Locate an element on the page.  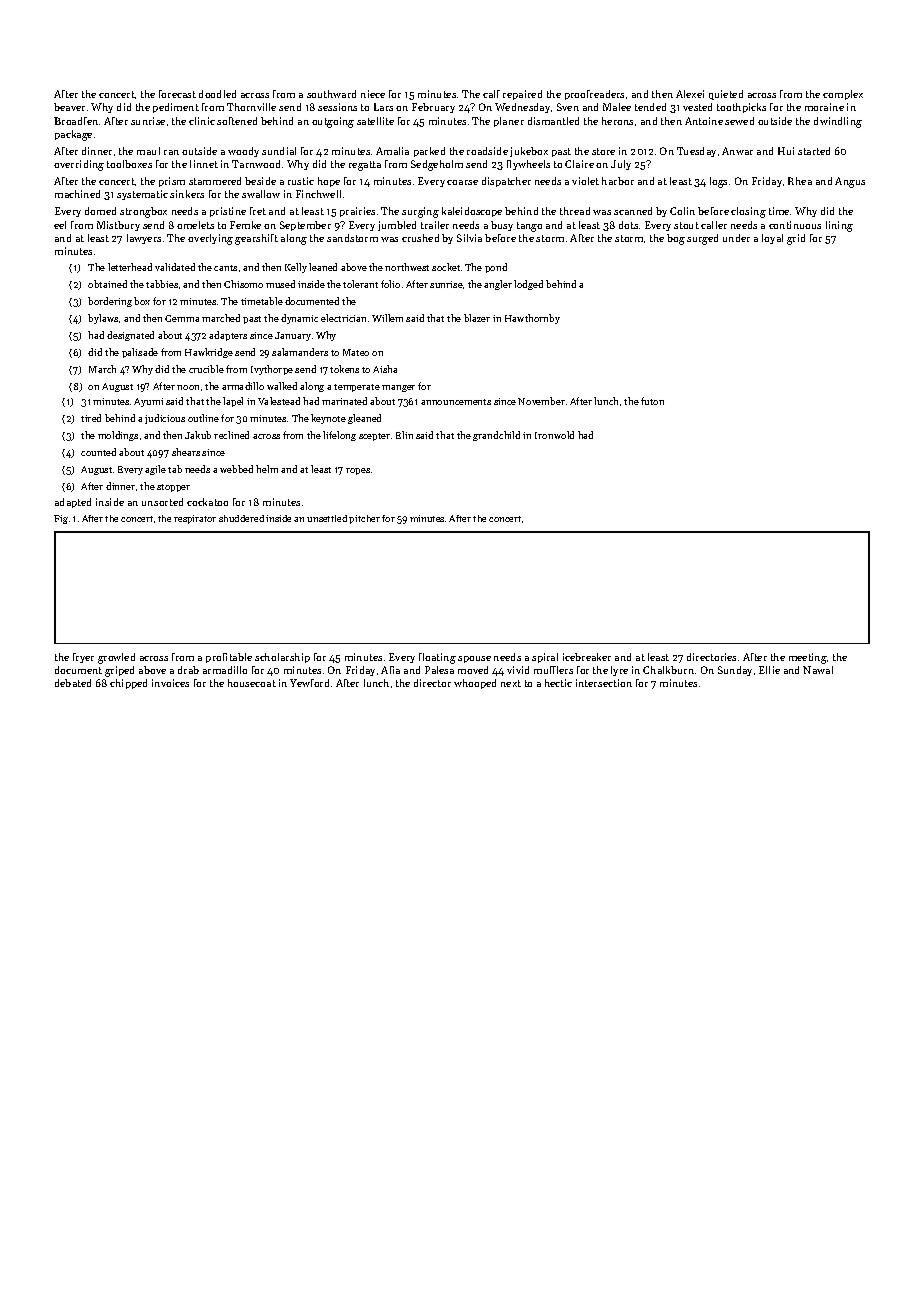
socket is located at coordinates (446, 267).
